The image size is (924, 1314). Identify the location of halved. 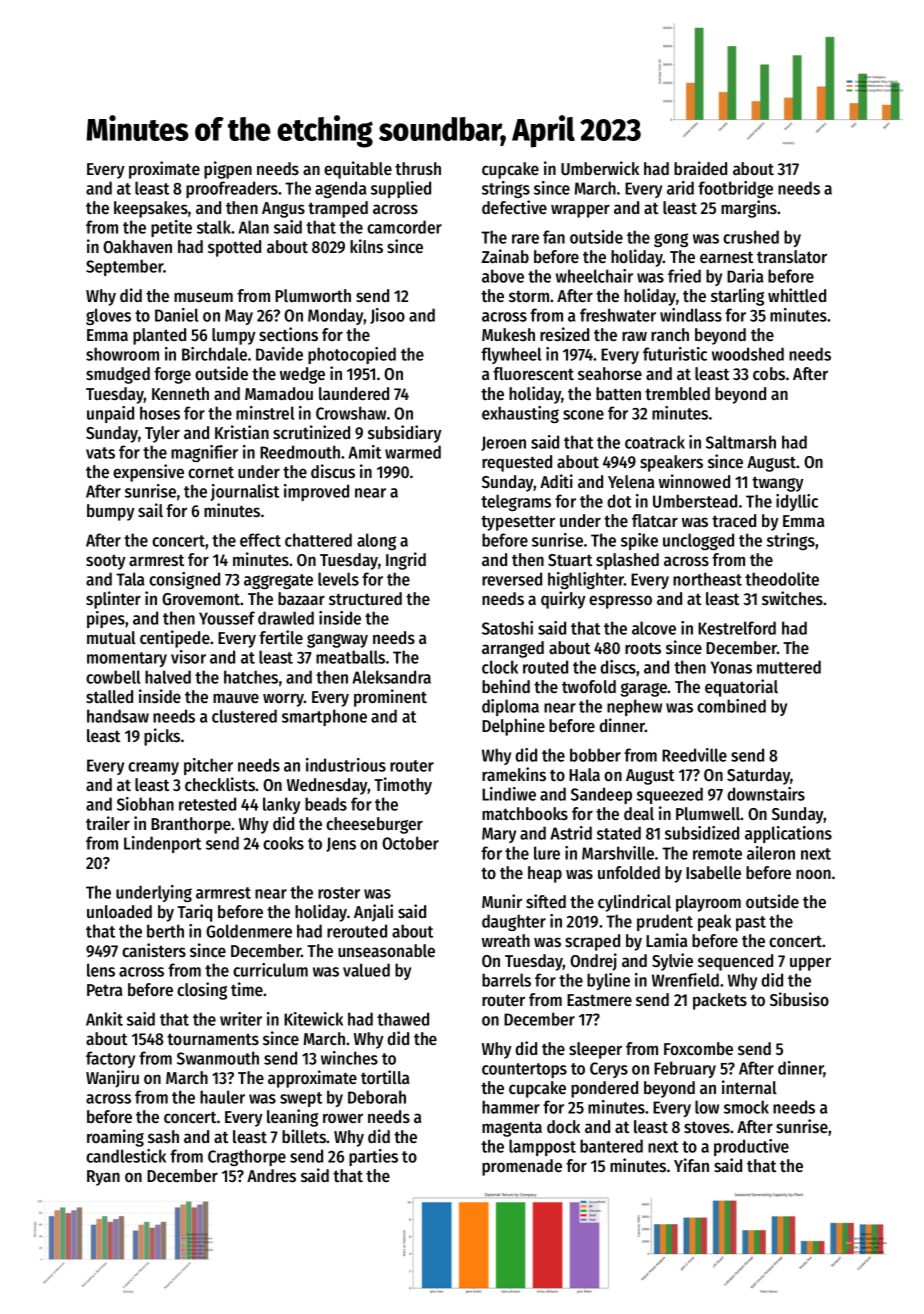
(168, 677).
